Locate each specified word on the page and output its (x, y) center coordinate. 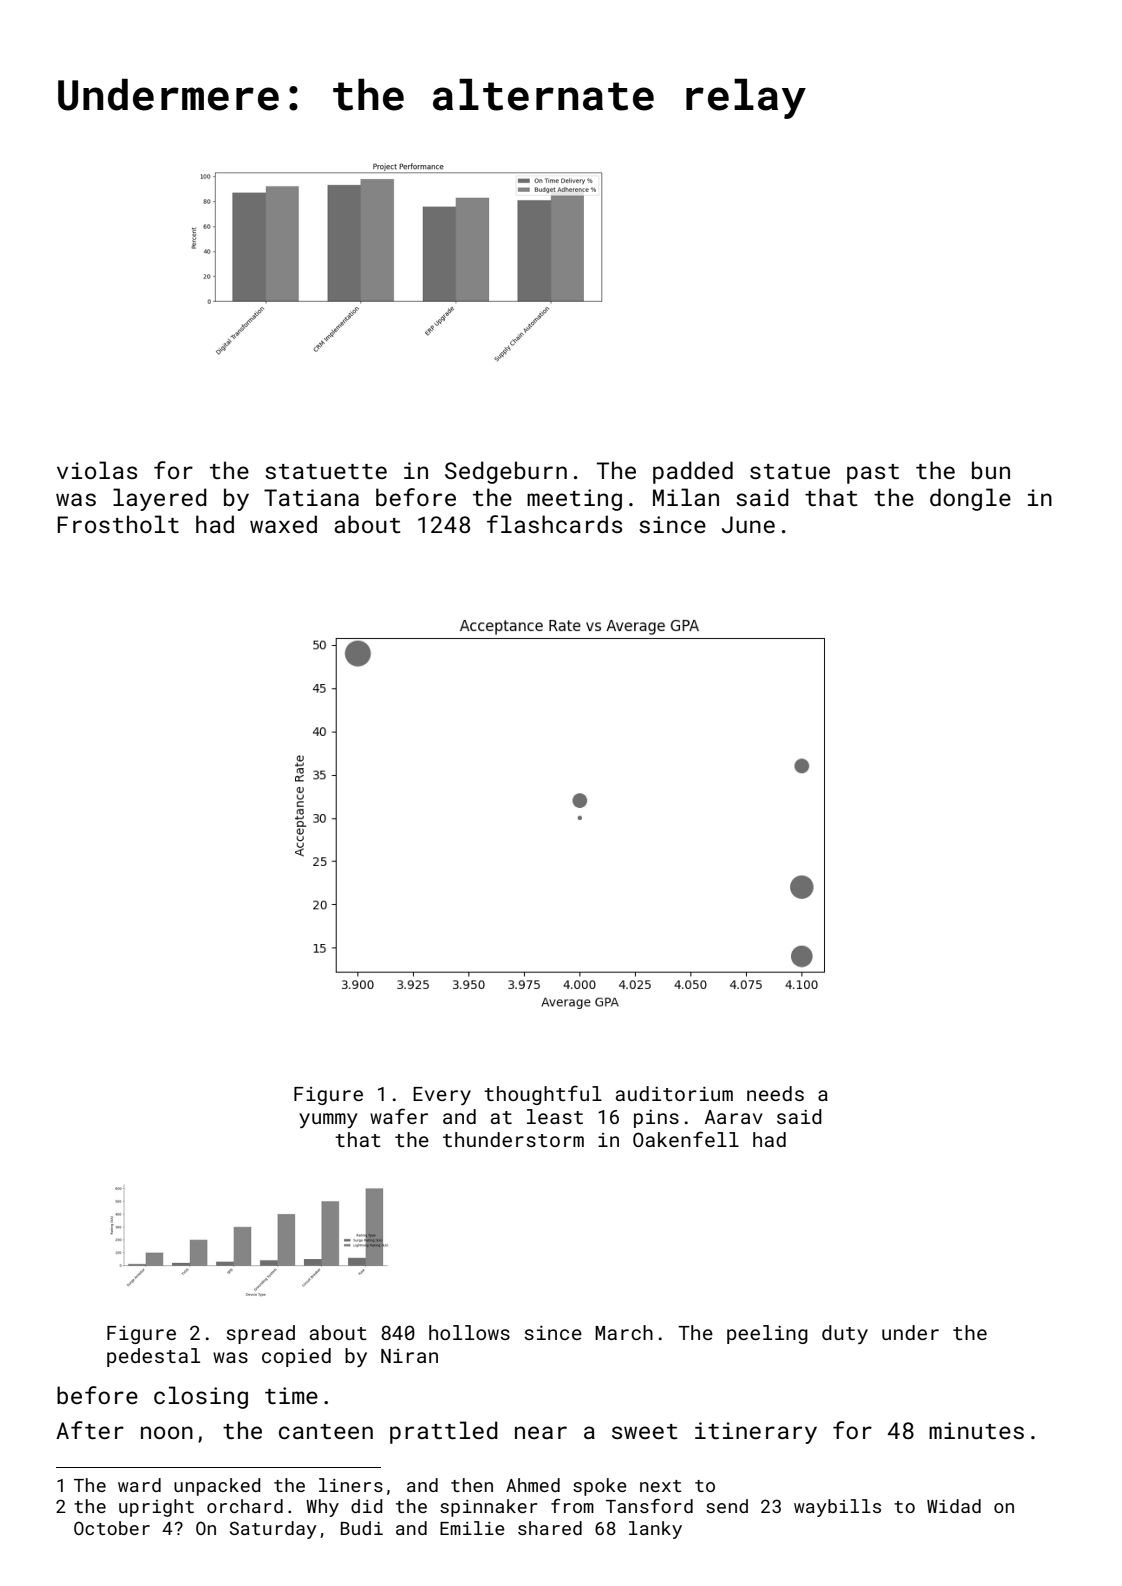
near (541, 1432)
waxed (283, 524)
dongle (970, 499)
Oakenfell (686, 1139)
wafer (399, 1116)
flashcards (554, 524)
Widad (954, 1506)
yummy (328, 1120)
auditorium (674, 1093)
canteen (326, 1431)
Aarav (734, 1117)
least (555, 1116)
